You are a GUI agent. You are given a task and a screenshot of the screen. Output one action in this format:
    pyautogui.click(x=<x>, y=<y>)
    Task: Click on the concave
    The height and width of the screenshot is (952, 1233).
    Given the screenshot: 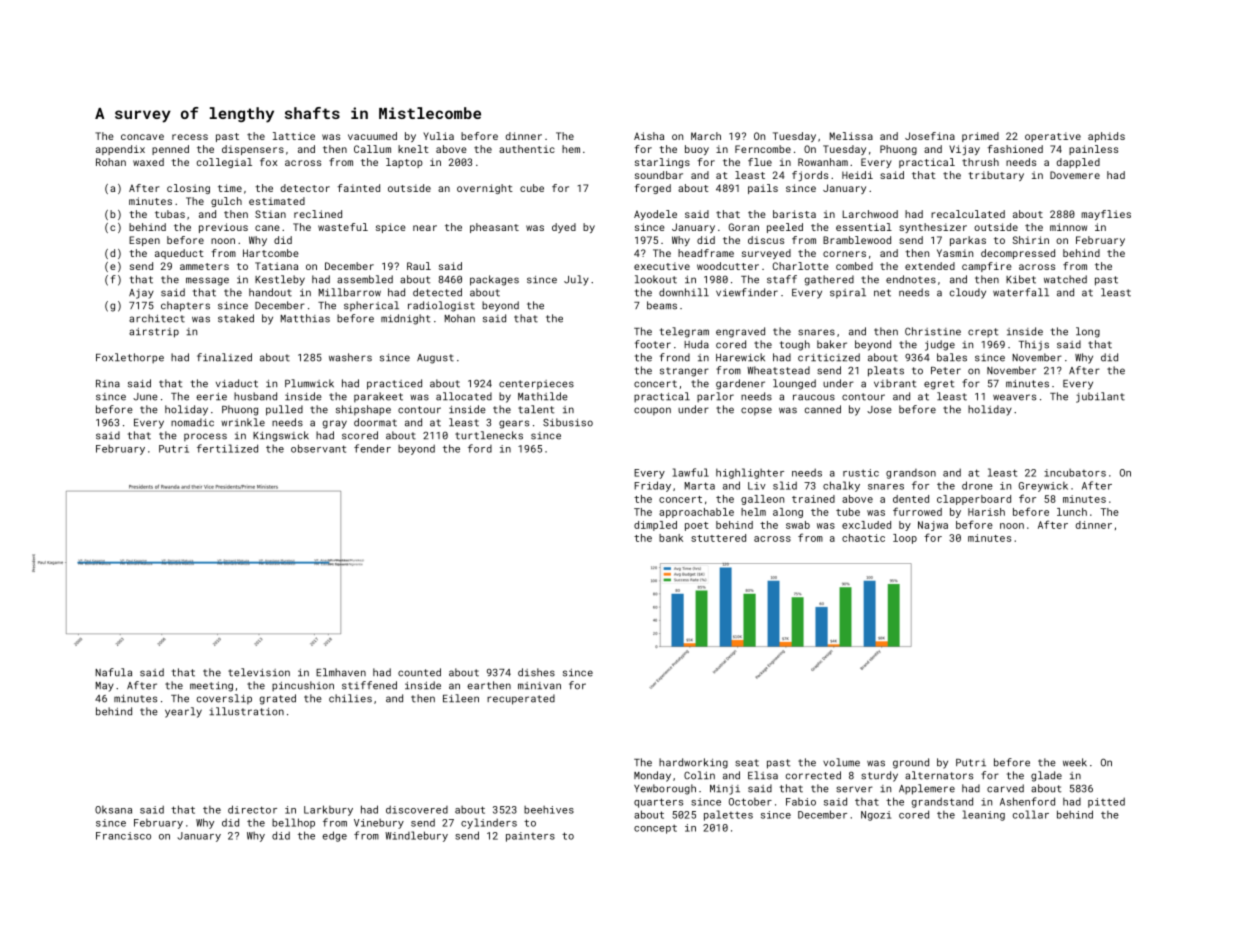 What is the action you would take?
    pyautogui.click(x=142, y=137)
